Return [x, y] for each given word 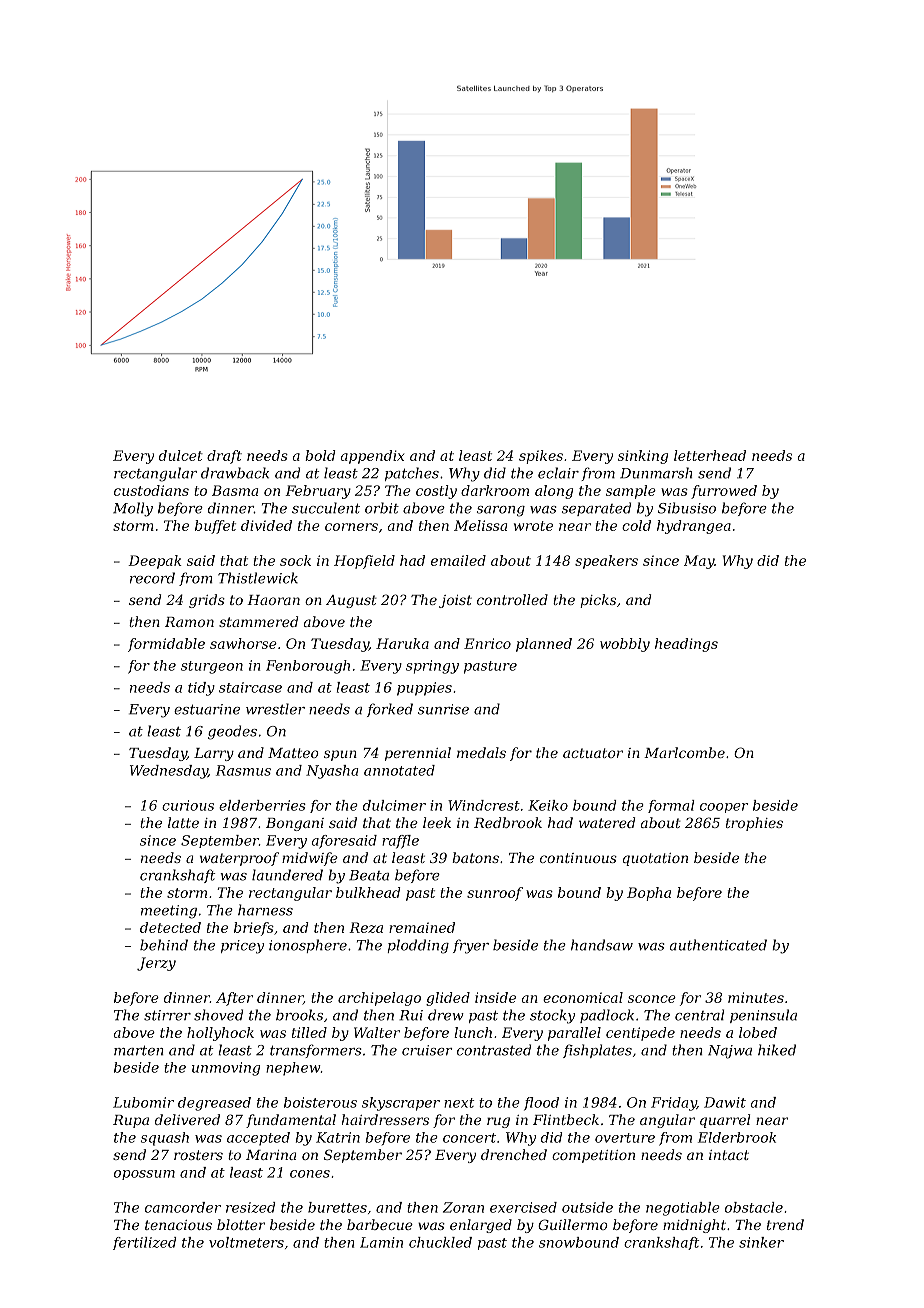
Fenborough [308, 667]
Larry [214, 754]
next [459, 1103]
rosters [198, 1155]
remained [422, 927]
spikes [541, 457]
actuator [593, 753]
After [234, 999]
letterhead [710, 455]
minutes [756, 997]
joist [455, 601]
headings [686, 645]
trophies [754, 824]
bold [320, 455]
